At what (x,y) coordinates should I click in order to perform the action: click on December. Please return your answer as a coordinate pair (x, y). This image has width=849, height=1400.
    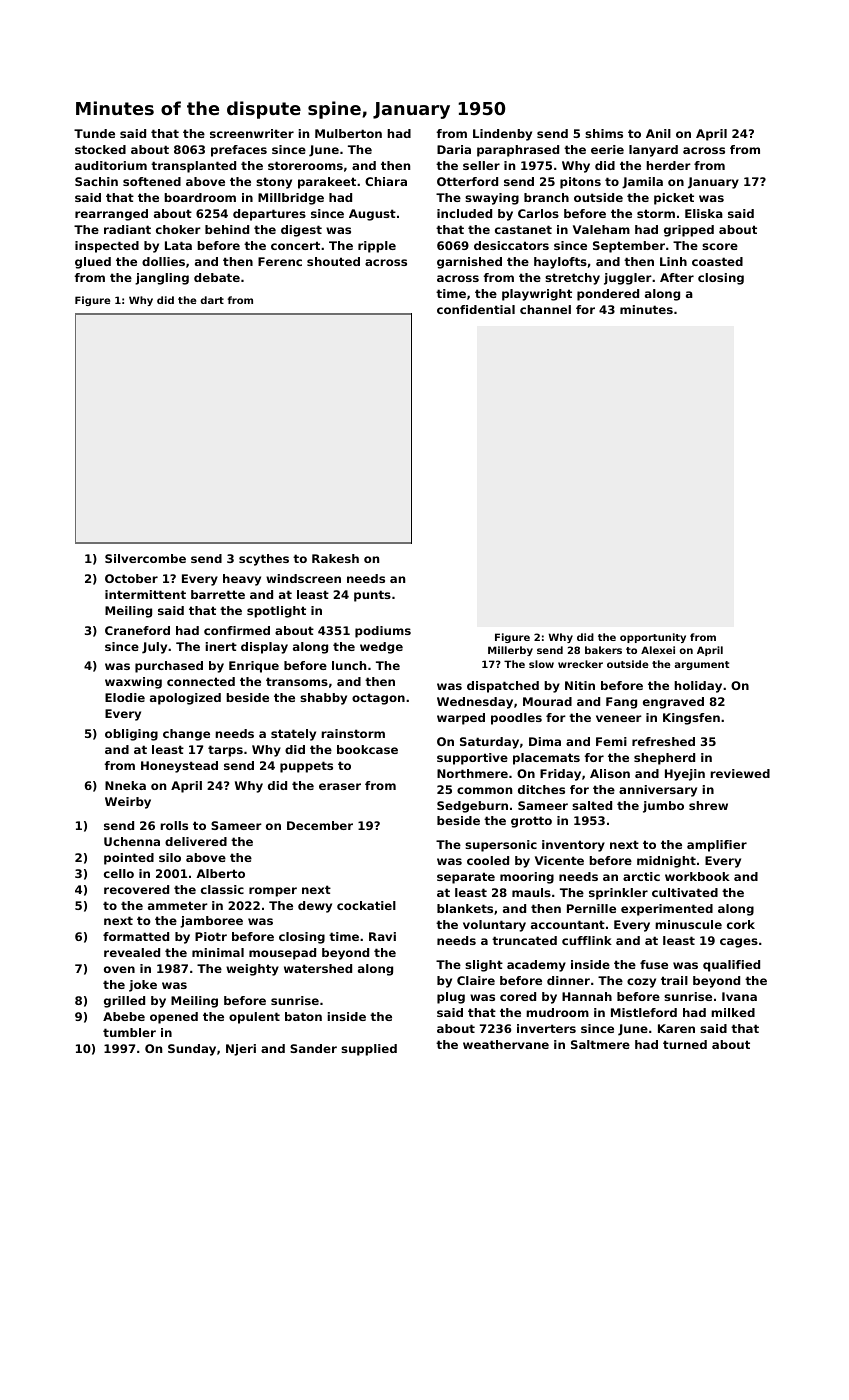
    Looking at the image, I should click on (320, 825).
